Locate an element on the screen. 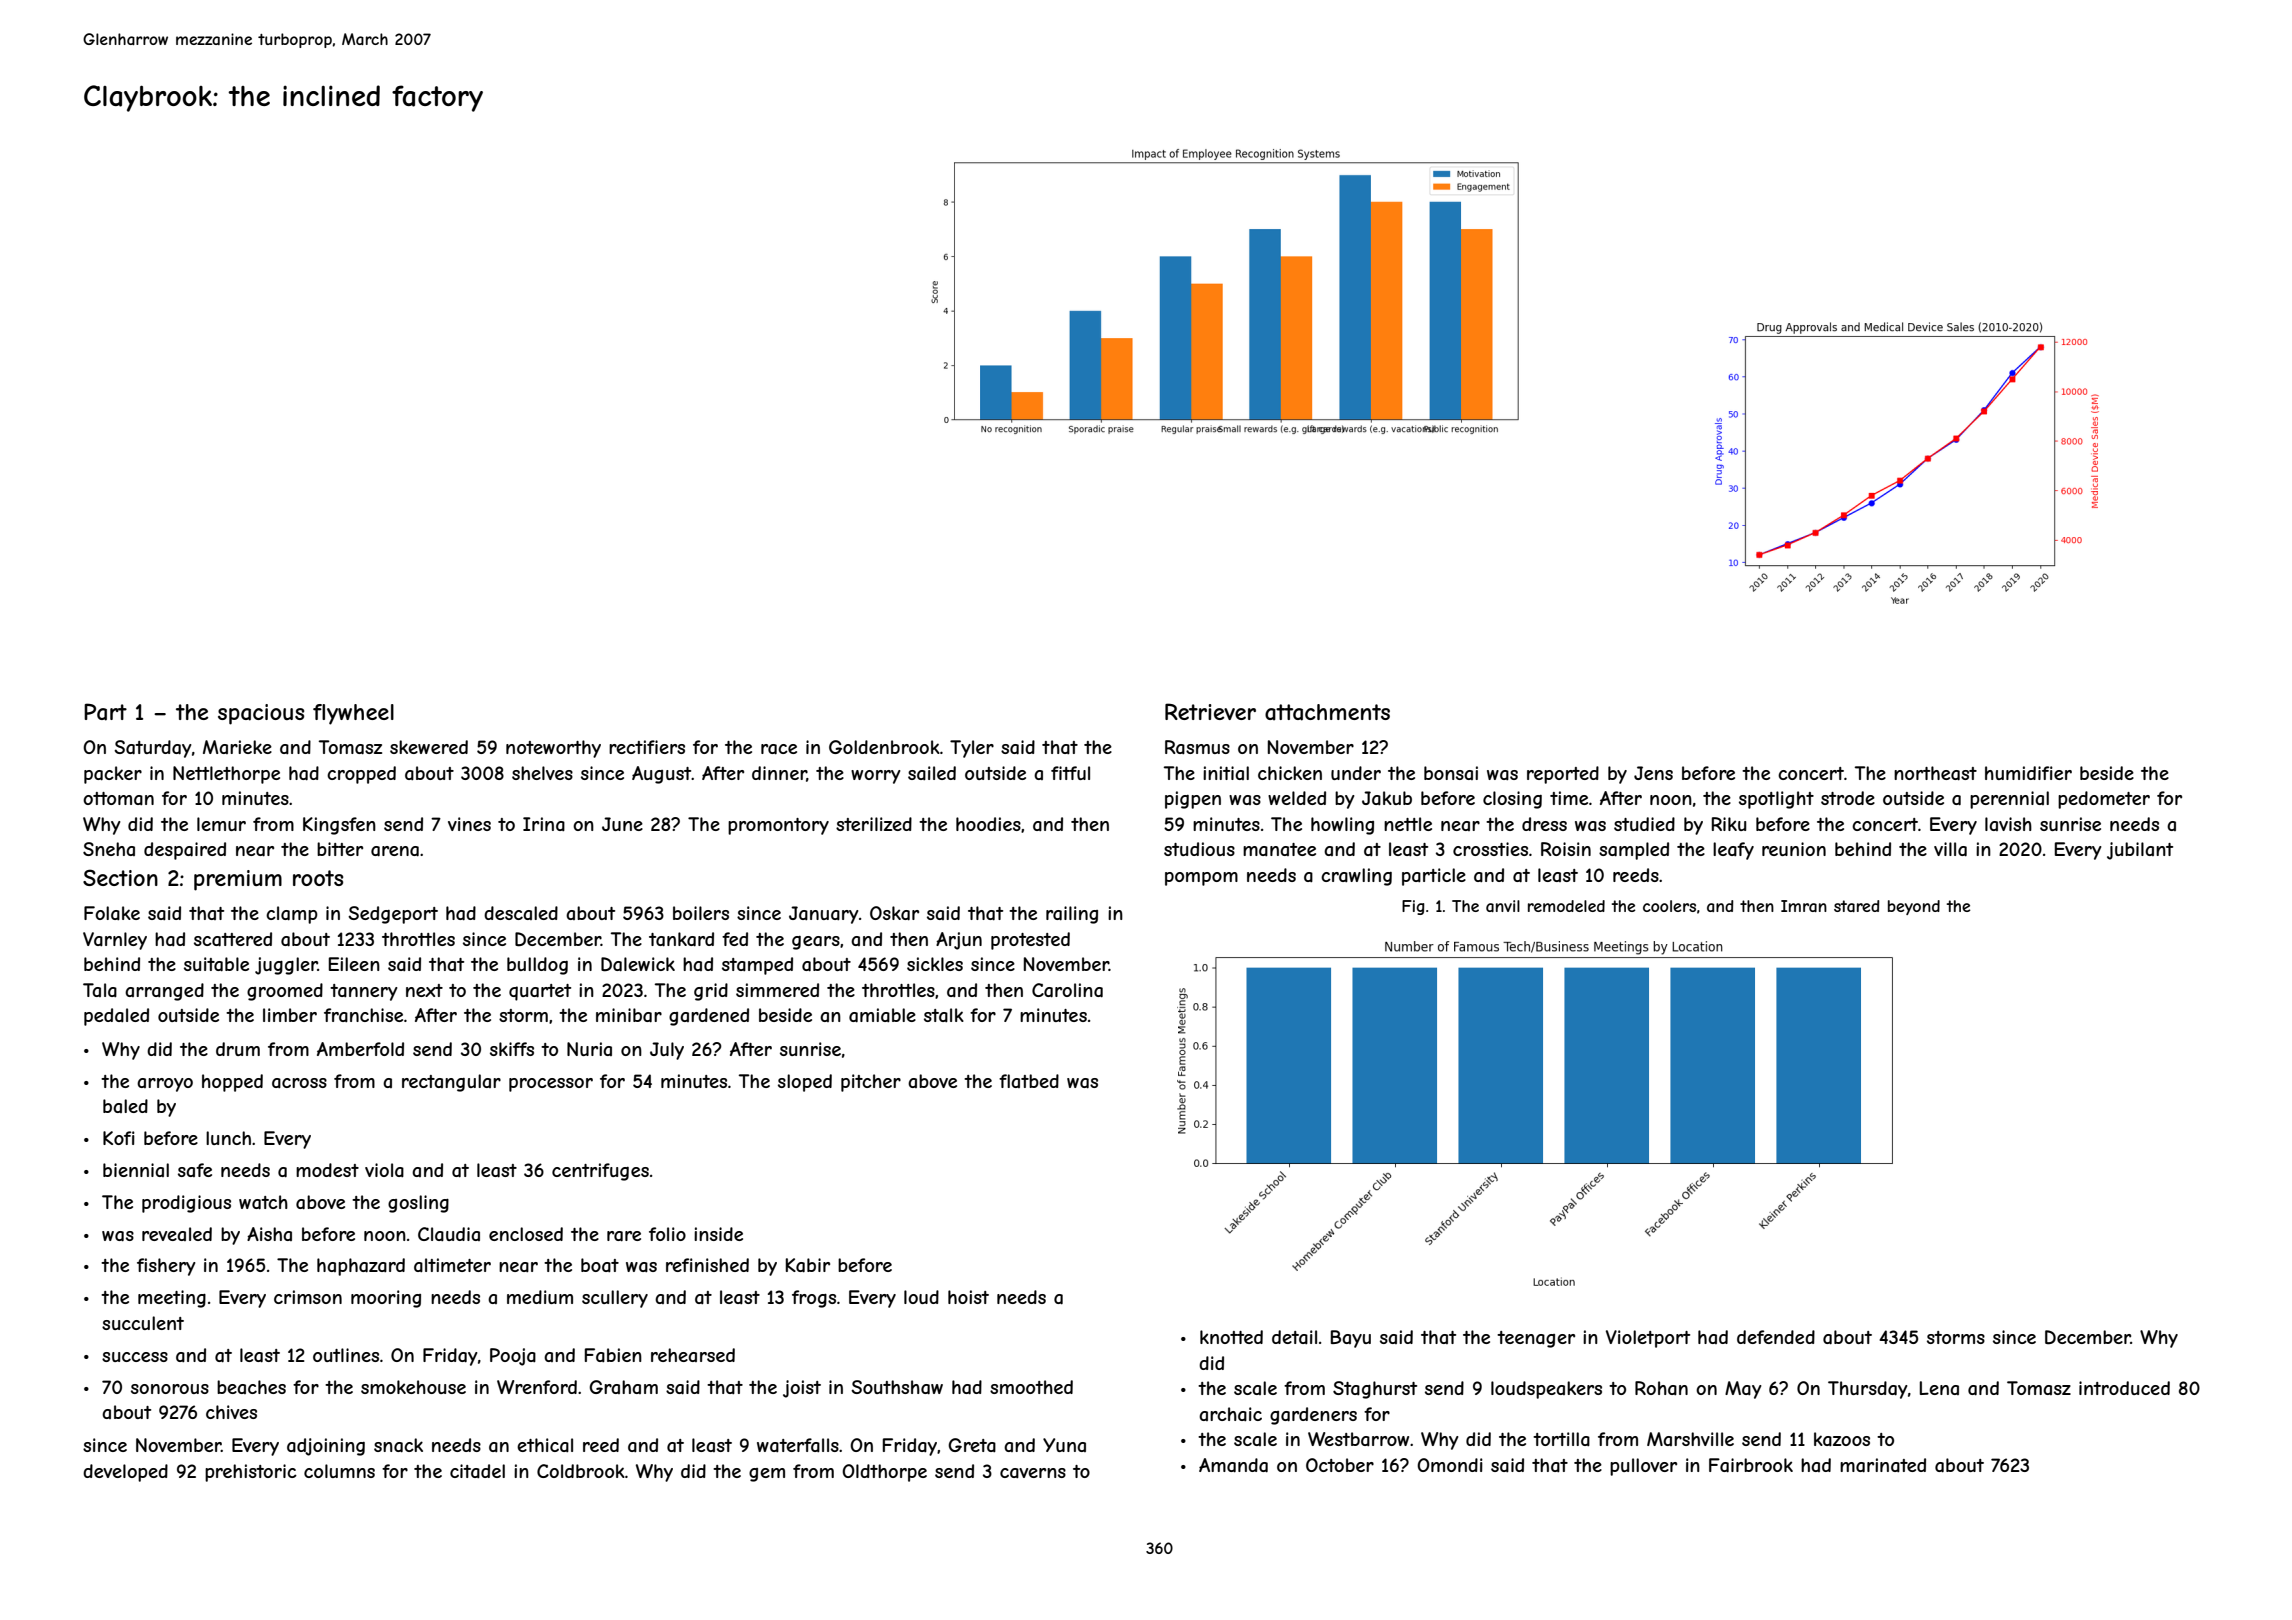 The width and height of the screenshot is (2292, 1620). Carolina is located at coordinates (1067, 990).
